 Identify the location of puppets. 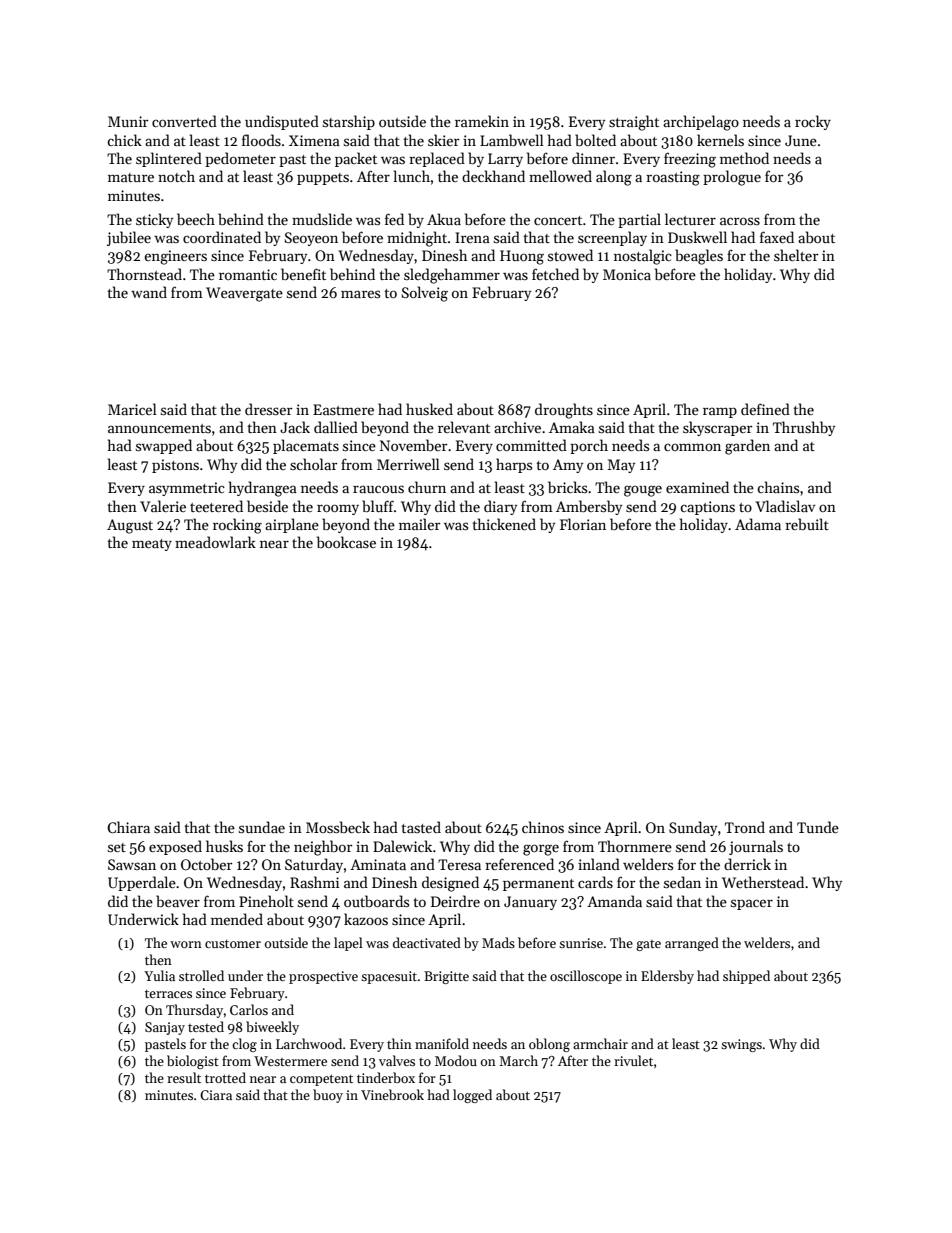
(323, 179).
